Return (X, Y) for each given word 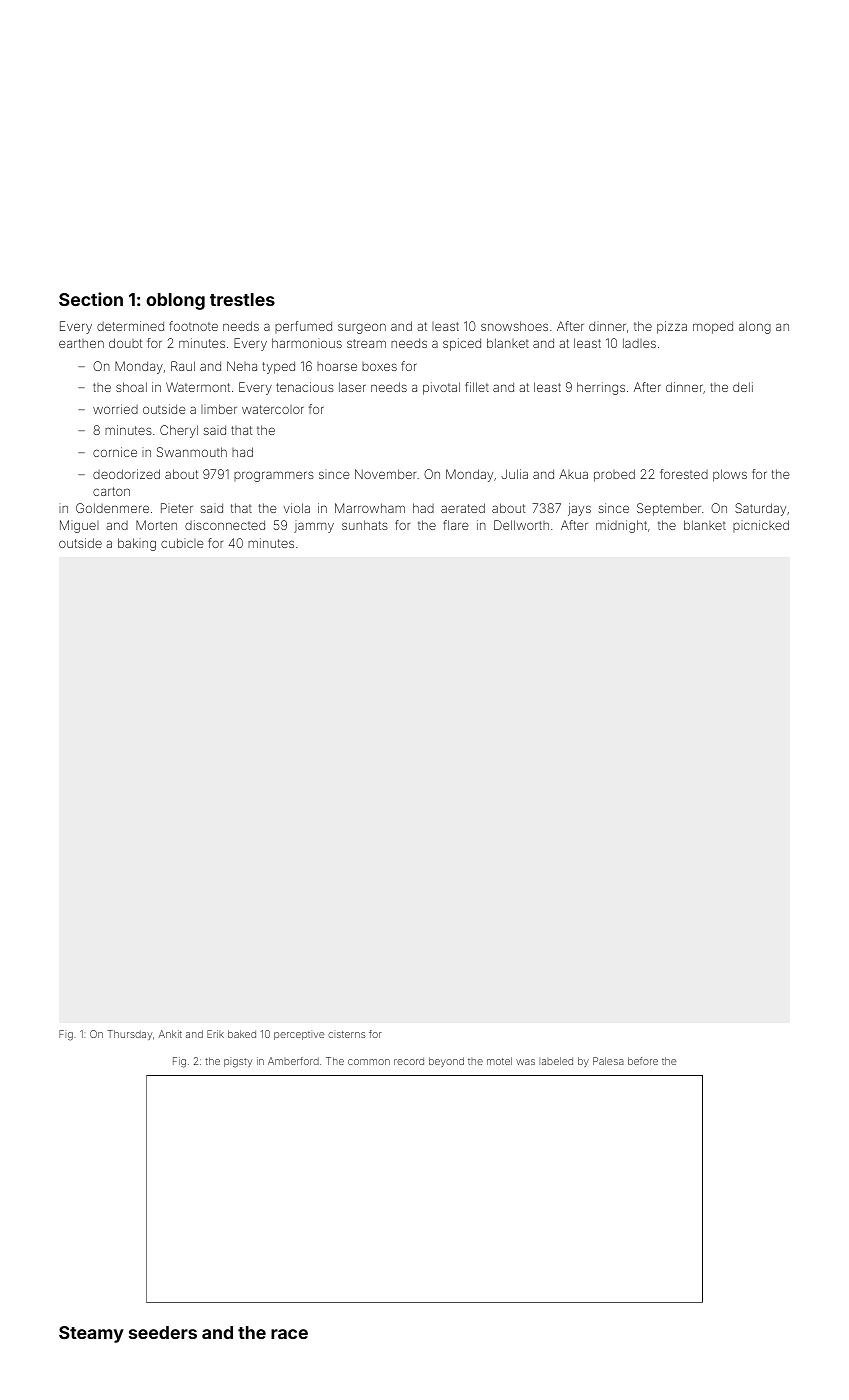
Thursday (129, 1035)
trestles (242, 299)
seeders (163, 1332)
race (289, 1334)
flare (456, 525)
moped (713, 327)
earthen (81, 343)
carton (111, 491)
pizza (672, 327)
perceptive (299, 1035)
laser (352, 387)
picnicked (761, 526)
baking (137, 544)
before (643, 1061)
